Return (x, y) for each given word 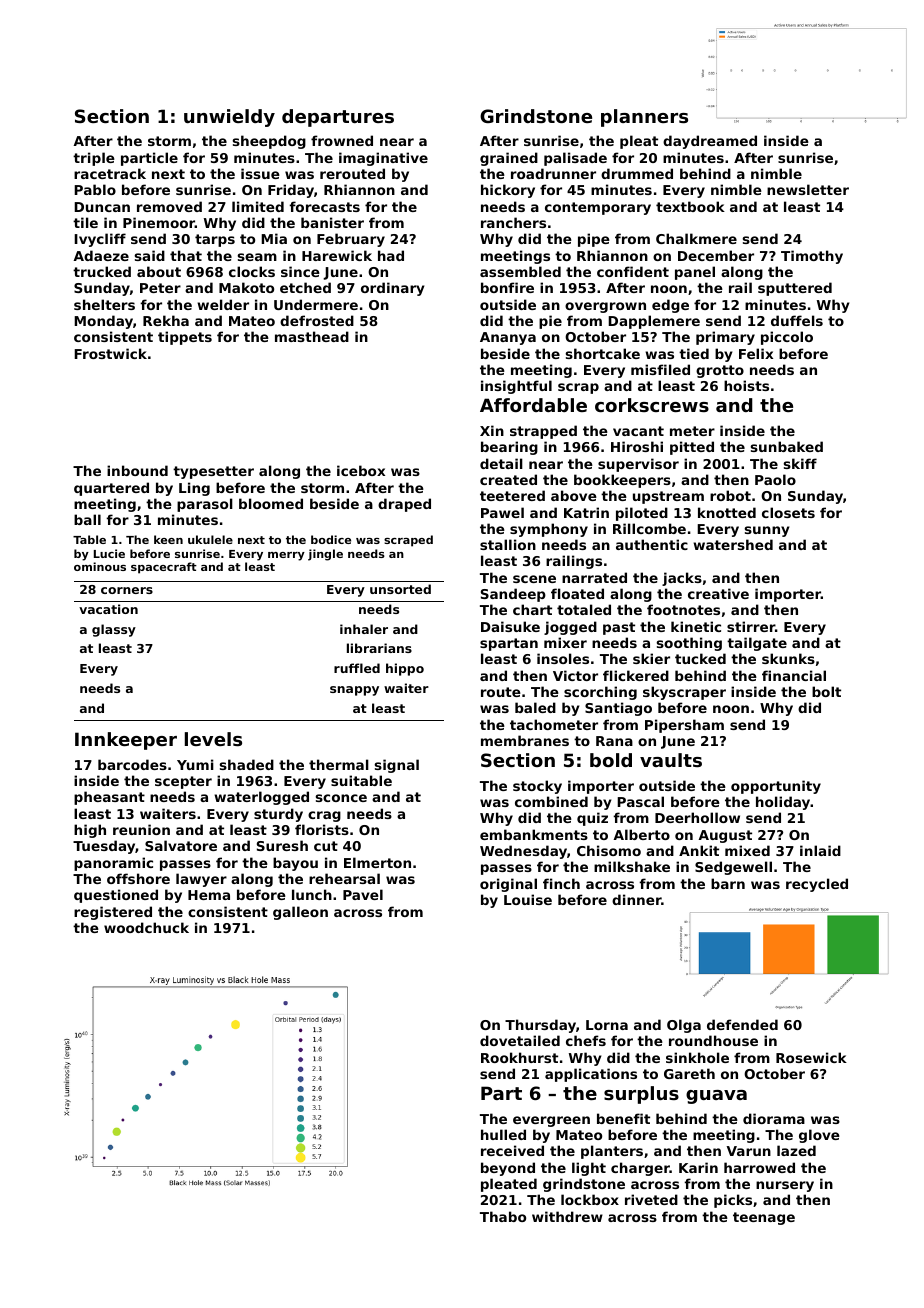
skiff (800, 463)
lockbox (590, 1199)
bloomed (271, 503)
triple (94, 159)
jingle (325, 555)
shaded (247, 764)
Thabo (503, 1216)
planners (644, 118)
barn (728, 883)
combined (551, 801)
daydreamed (710, 142)
